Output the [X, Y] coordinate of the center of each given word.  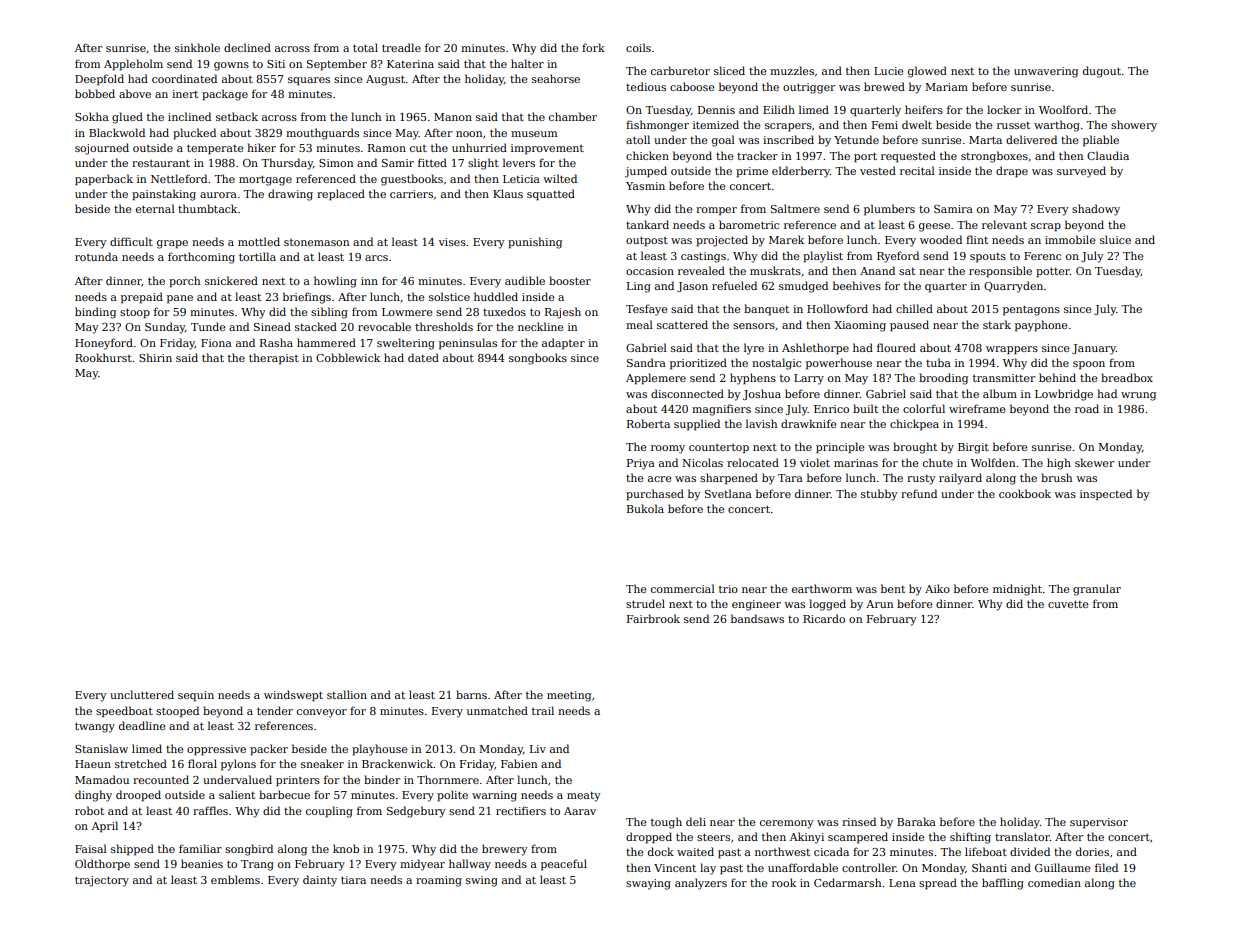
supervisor [1099, 823]
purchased [655, 495]
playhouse [379, 750]
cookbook [1025, 493]
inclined [189, 116]
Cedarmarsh [847, 882]
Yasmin [645, 186]
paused [909, 326]
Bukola [645, 508]
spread [938, 884]
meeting [569, 696]
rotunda [96, 256]
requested [908, 157]
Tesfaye [646, 310]
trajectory [102, 881]
